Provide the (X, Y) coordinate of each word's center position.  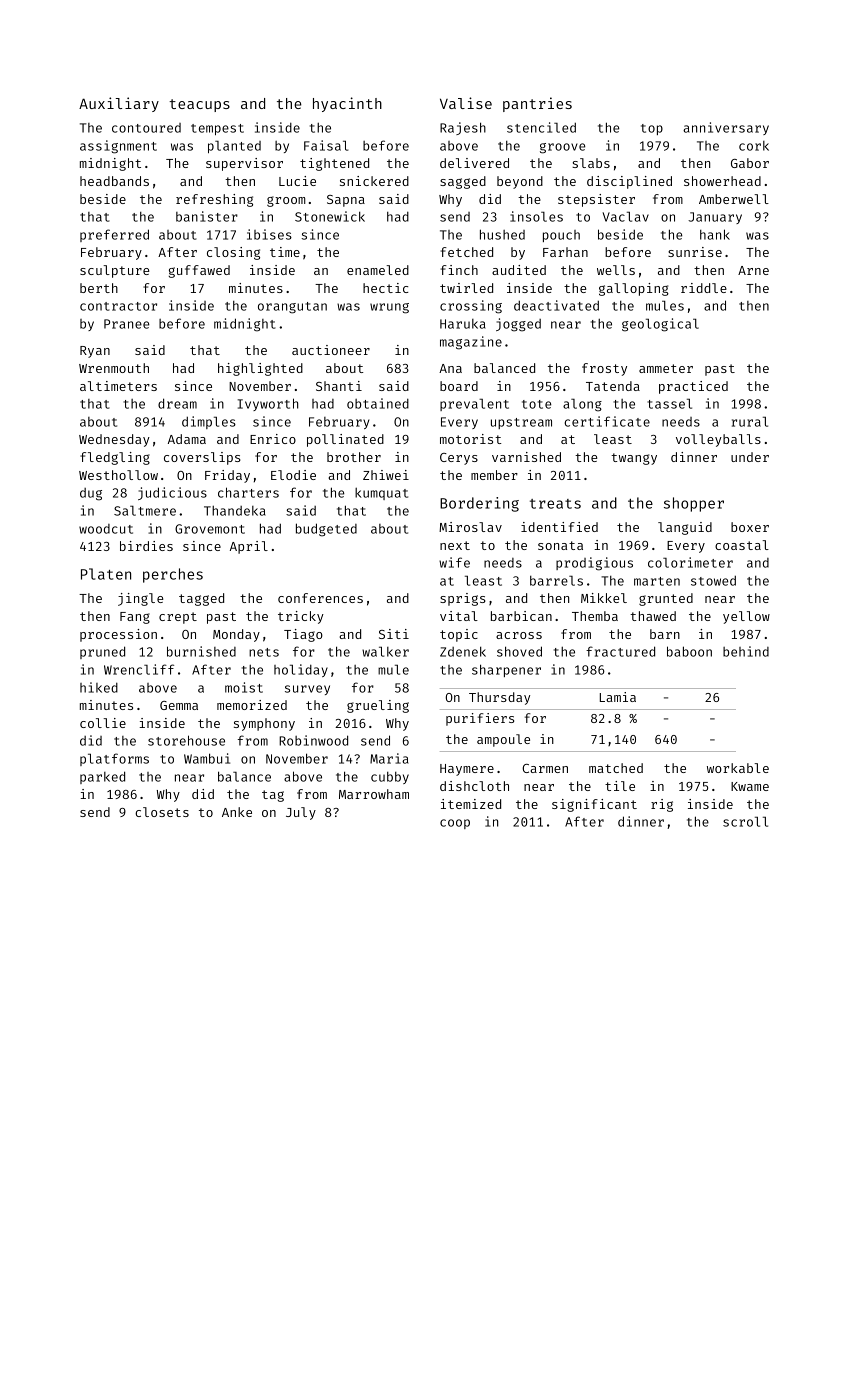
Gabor (750, 163)
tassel (669, 403)
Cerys (459, 459)
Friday (227, 476)
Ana (450, 368)
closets (162, 812)
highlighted (260, 369)
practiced (693, 387)
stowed (713, 580)
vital (459, 616)
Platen (106, 574)
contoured (146, 128)
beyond (520, 182)
